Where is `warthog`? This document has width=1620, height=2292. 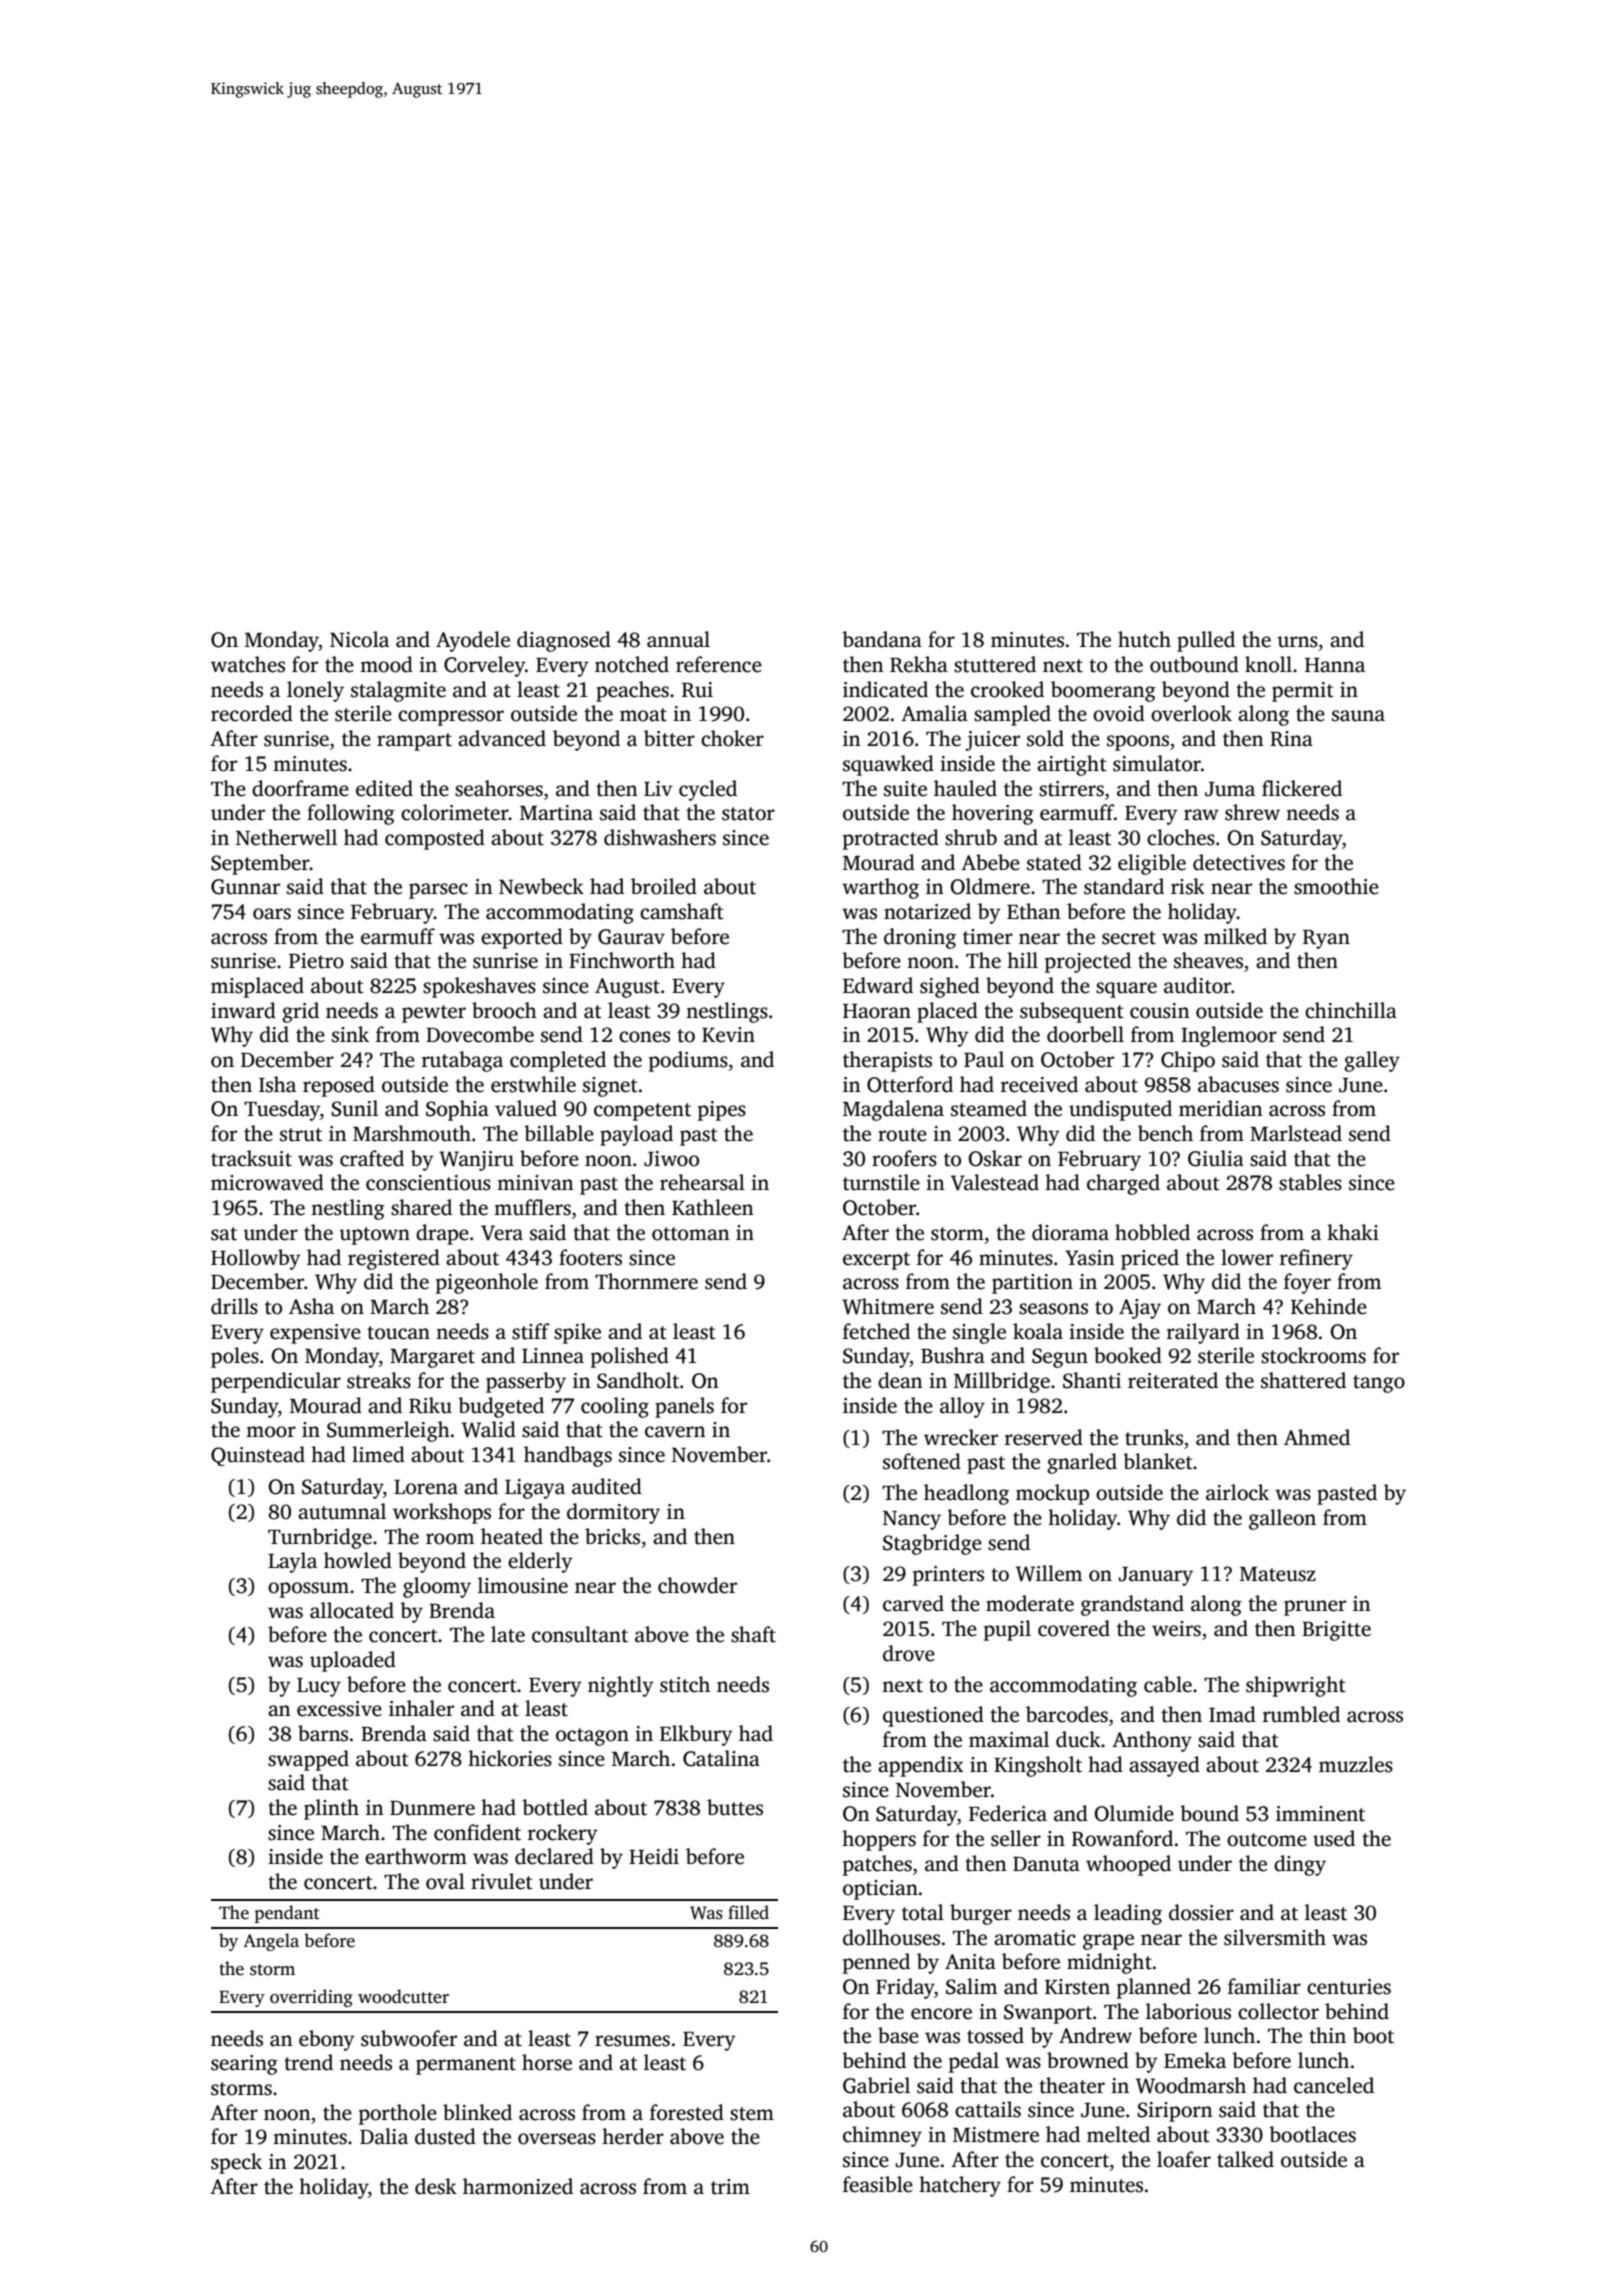
warthog is located at coordinates (880, 888).
